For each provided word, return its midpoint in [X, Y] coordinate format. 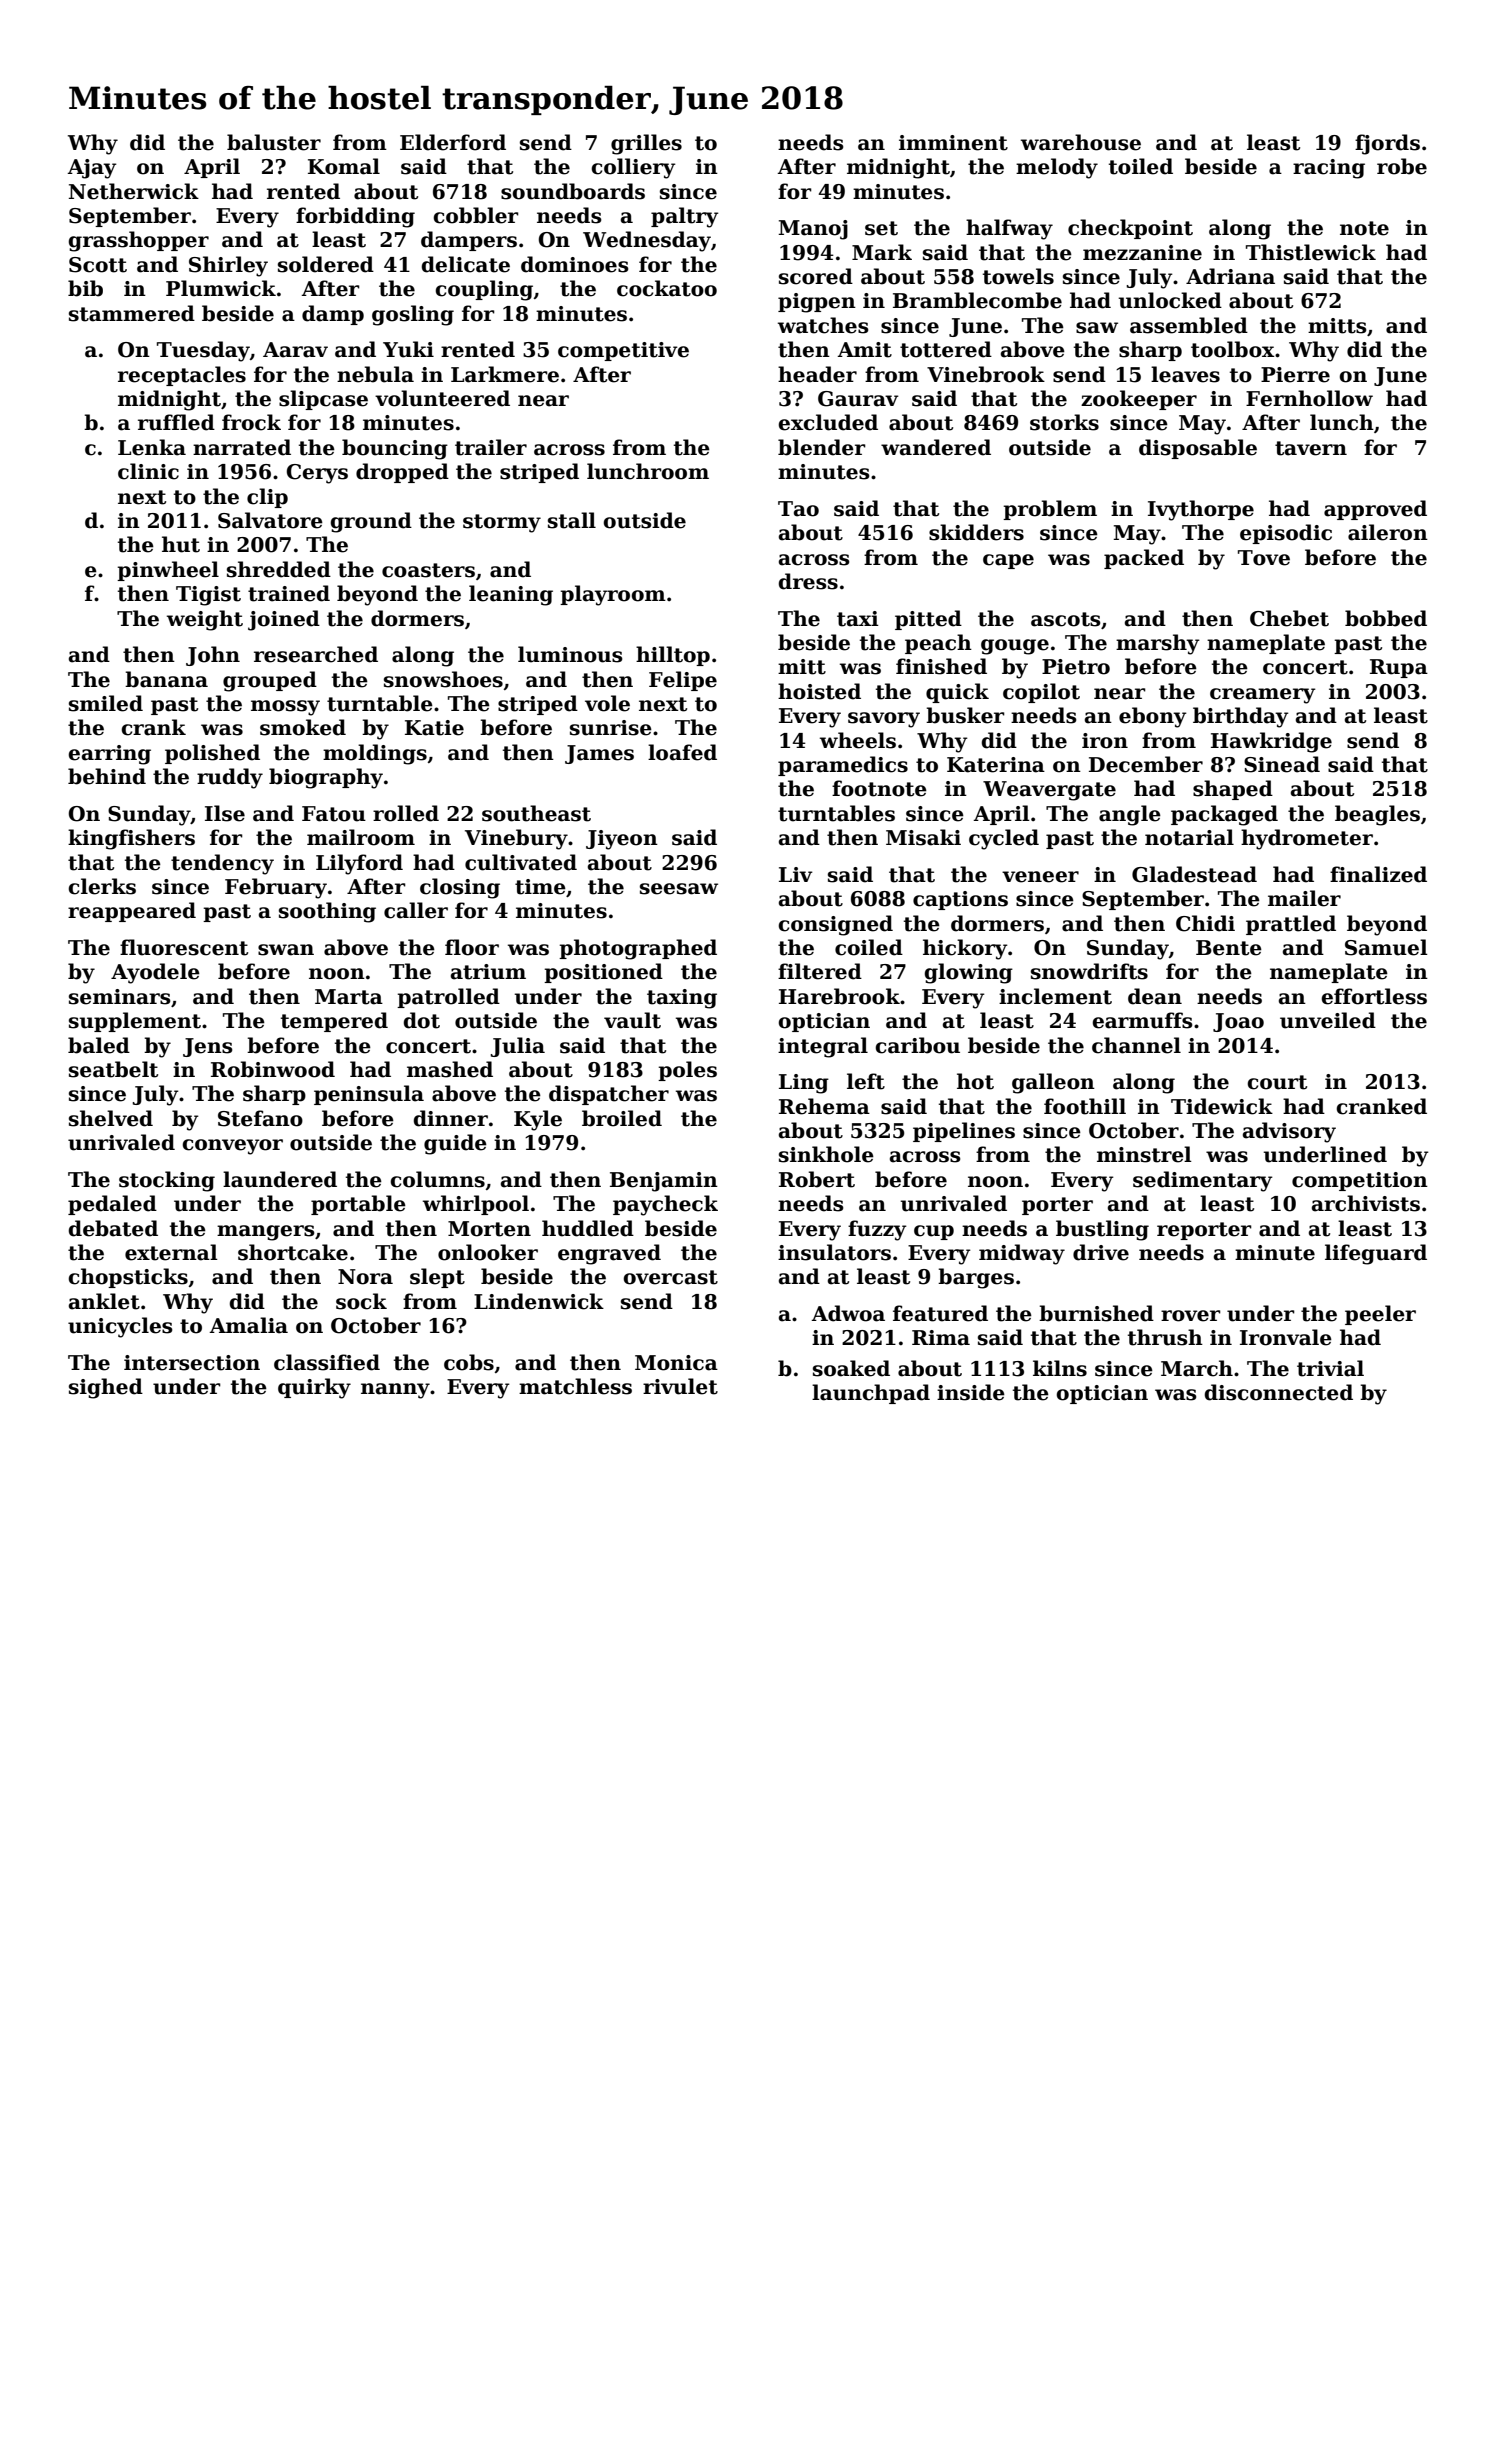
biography [326, 778]
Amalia [248, 1325]
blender [822, 447]
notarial [1189, 837]
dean [1155, 996]
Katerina [996, 765]
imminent [953, 143]
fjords [1387, 144]
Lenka [152, 447]
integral [823, 1047]
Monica [676, 1363]
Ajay [92, 169]
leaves [1185, 374]
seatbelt [113, 1069]
